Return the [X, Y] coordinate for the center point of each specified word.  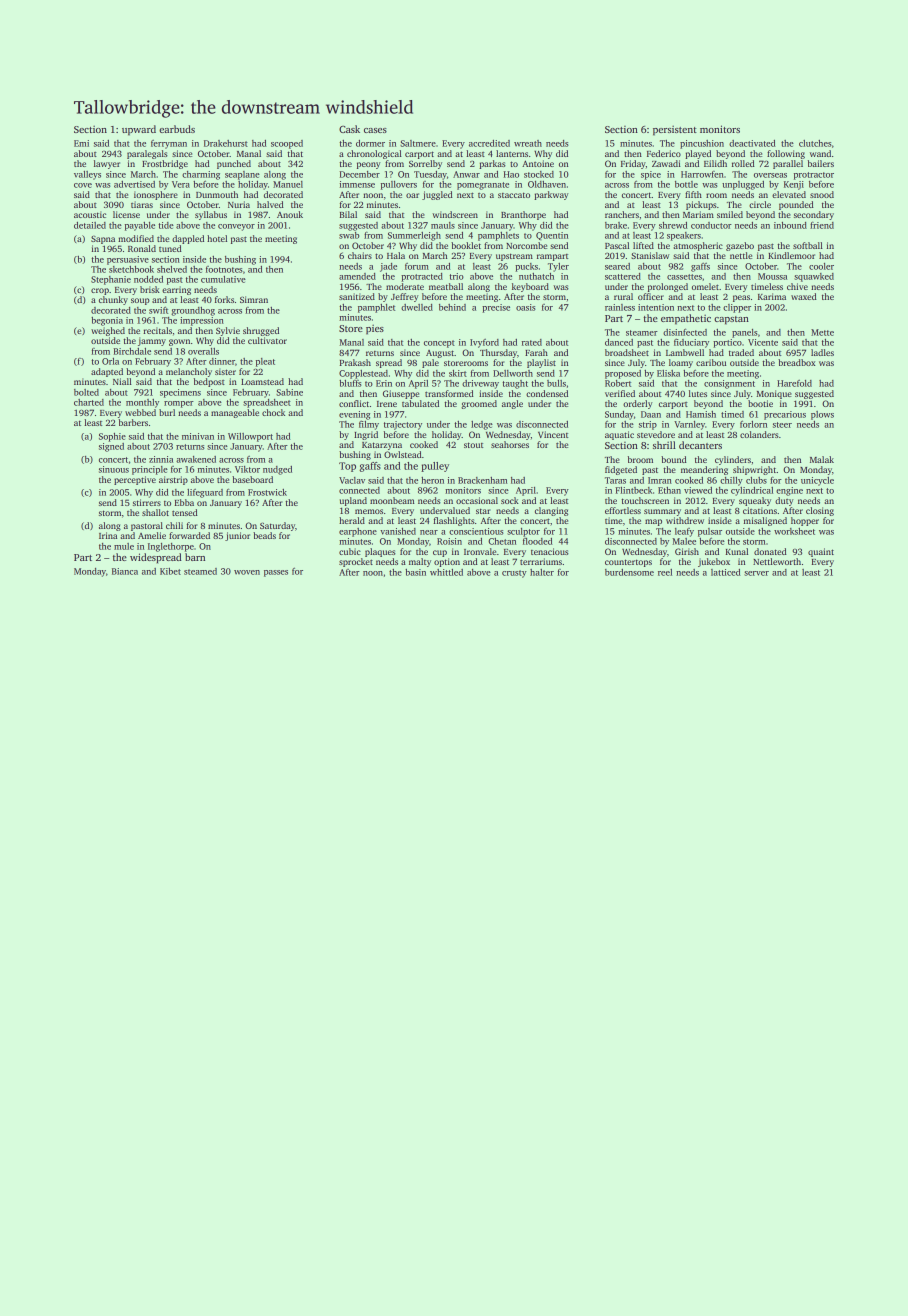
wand [820, 153]
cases [375, 130]
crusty [514, 574]
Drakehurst [226, 143]
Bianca [125, 571]
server [756, 573]
